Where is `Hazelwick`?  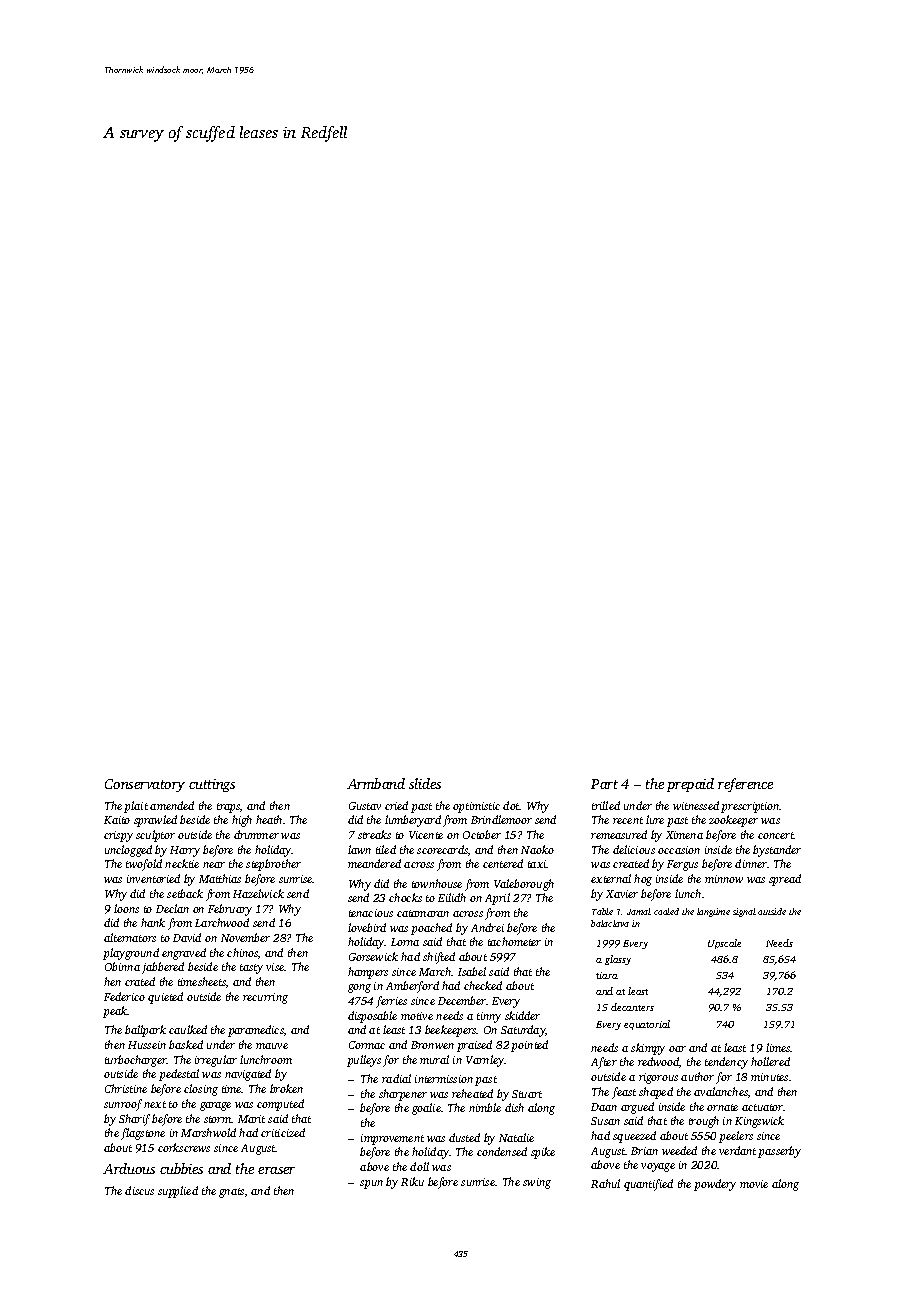 Hazelwick is located at coordinates (258, 893).
